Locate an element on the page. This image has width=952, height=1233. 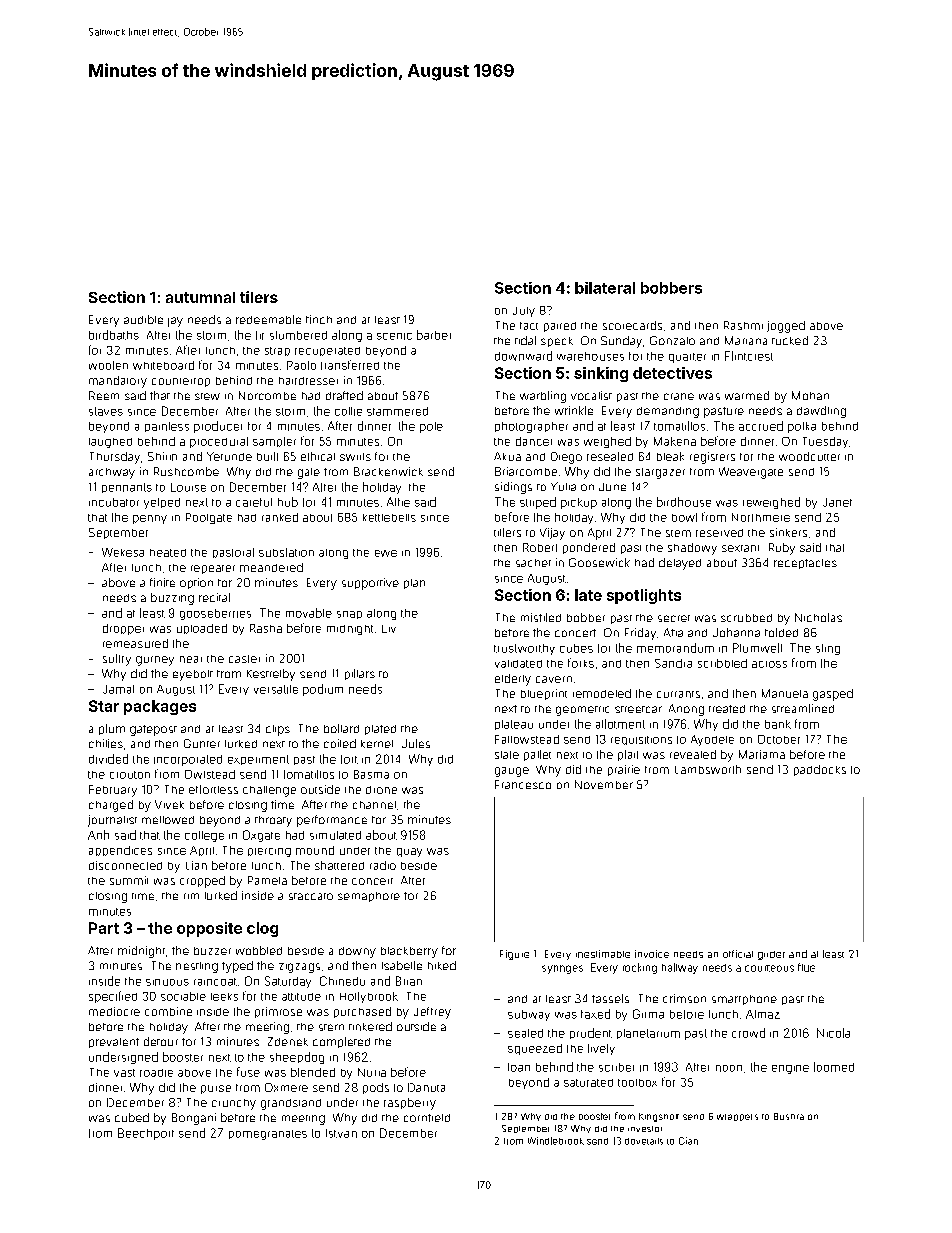
radio is located at coordinates (383, 865).
